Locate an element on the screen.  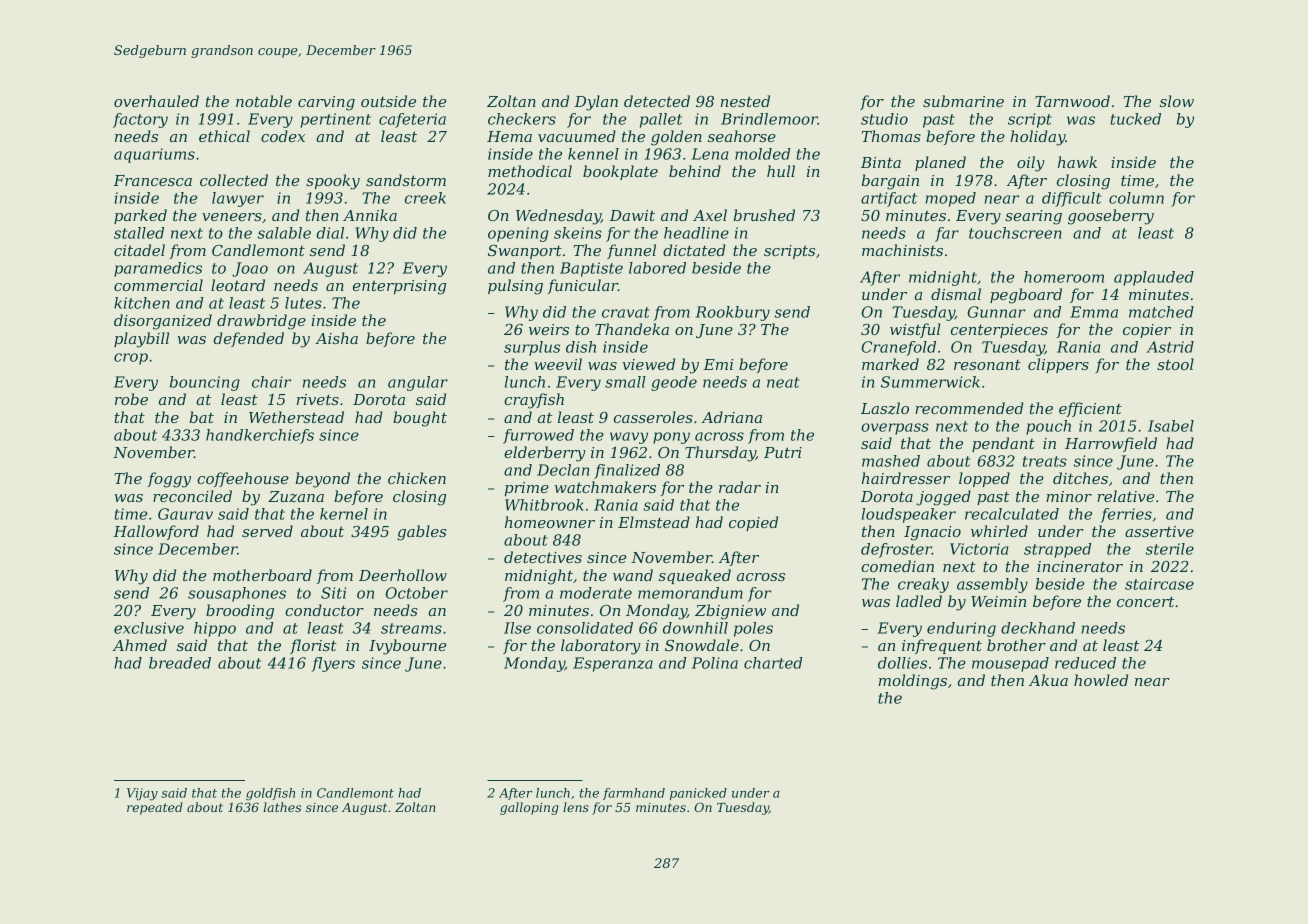
reconciled is located at coordinates (192, 496).
